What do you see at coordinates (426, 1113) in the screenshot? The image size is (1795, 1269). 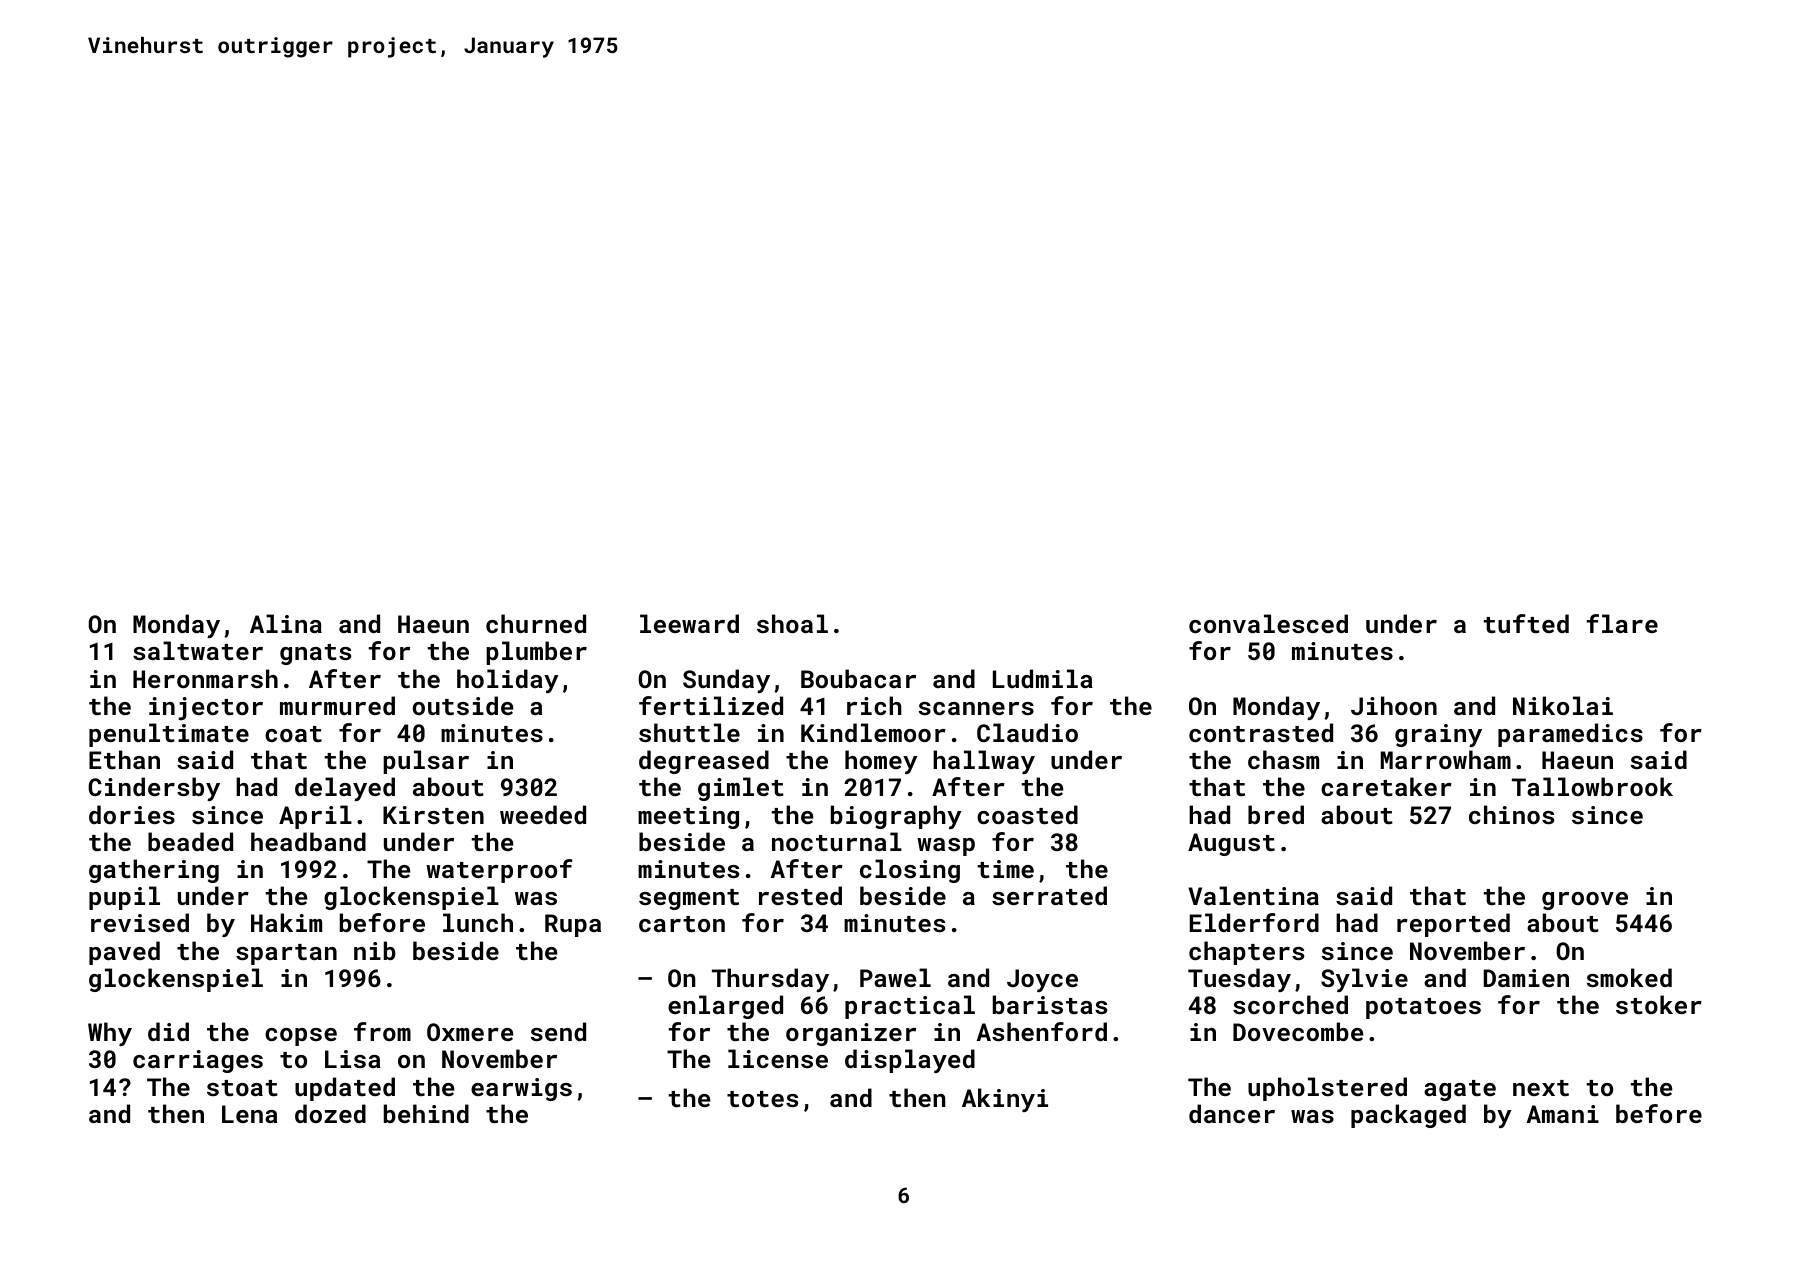 I see `behind` at bounding box center [426, 1113].
